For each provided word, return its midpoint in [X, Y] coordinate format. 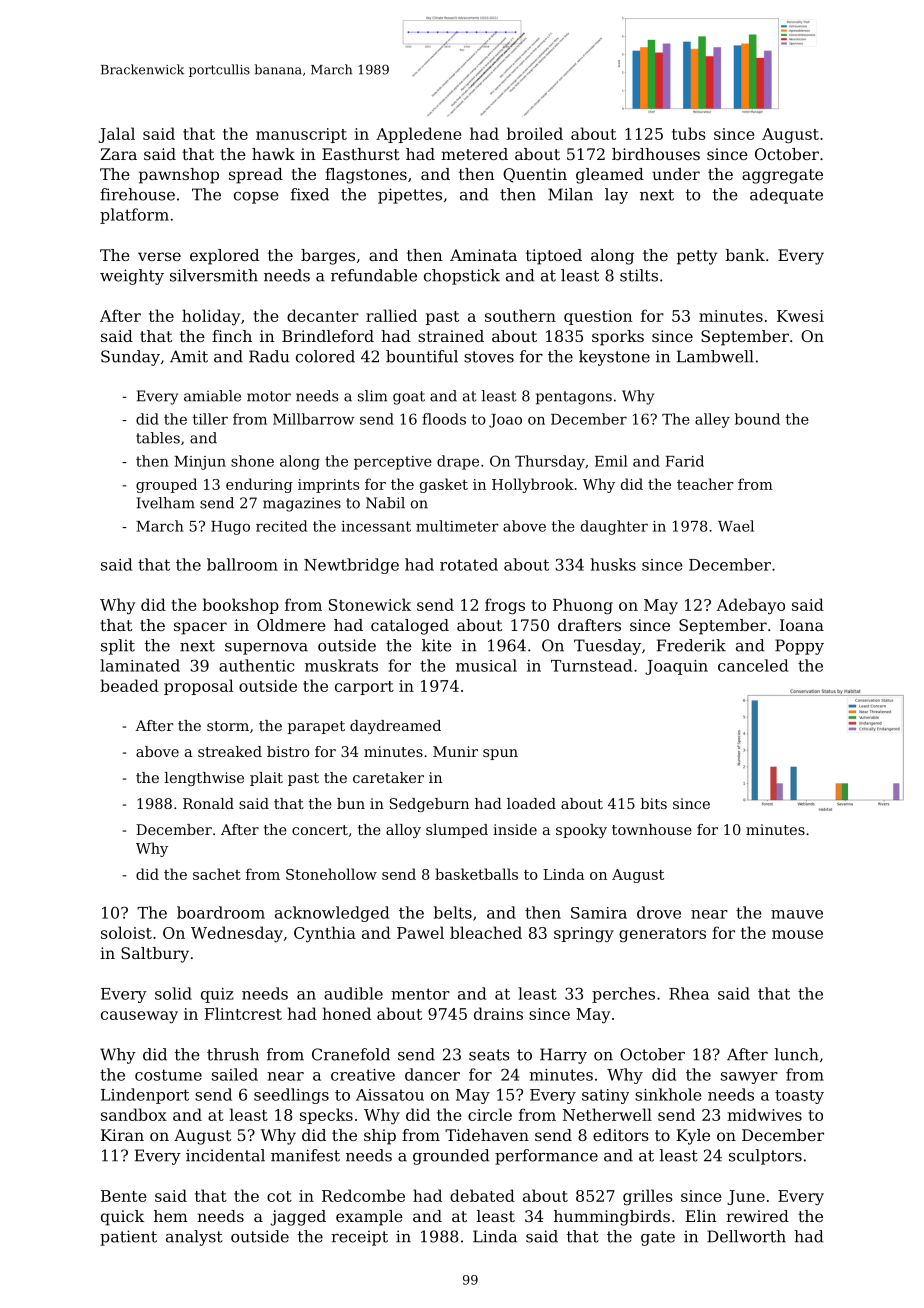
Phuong [583, 606]
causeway [139, 1017]
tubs [689, 133]
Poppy [799, 647]
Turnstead [591, 665]
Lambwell [715, 356]
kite [437, 645]
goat [409, 398]
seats [489, 1055]
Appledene [419, 135]
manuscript [301, 135]
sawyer [749, 1078]
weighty [132, 277]
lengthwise [204, 779]
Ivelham [166, 503]
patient [128, 1238]
